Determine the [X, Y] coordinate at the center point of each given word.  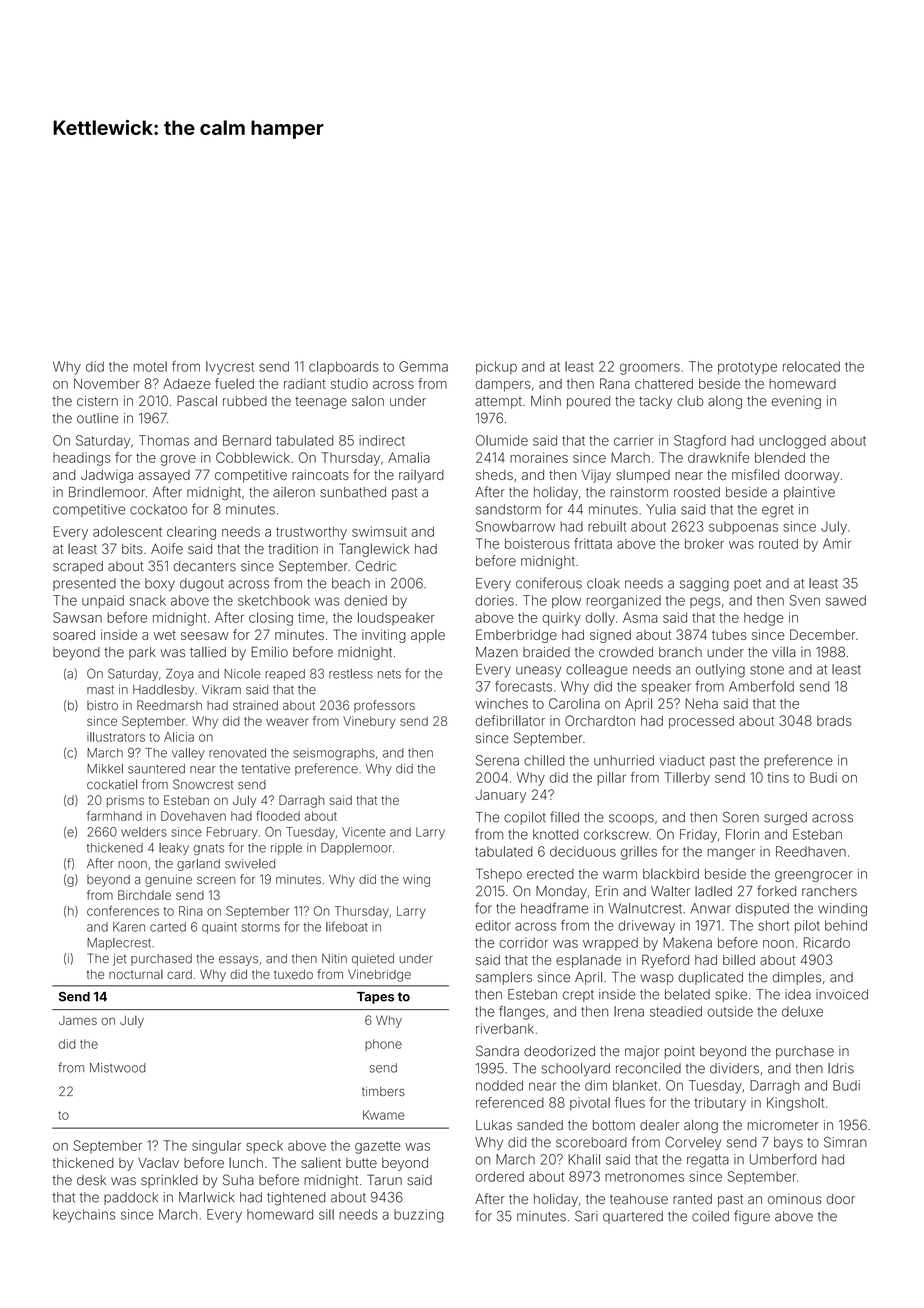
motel [150, 366]
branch [680, 652]
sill [326, 1214]
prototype [747, 368]
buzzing [418, 1216]
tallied [208, 652]
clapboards [343, 367]
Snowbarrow [515, 526]
